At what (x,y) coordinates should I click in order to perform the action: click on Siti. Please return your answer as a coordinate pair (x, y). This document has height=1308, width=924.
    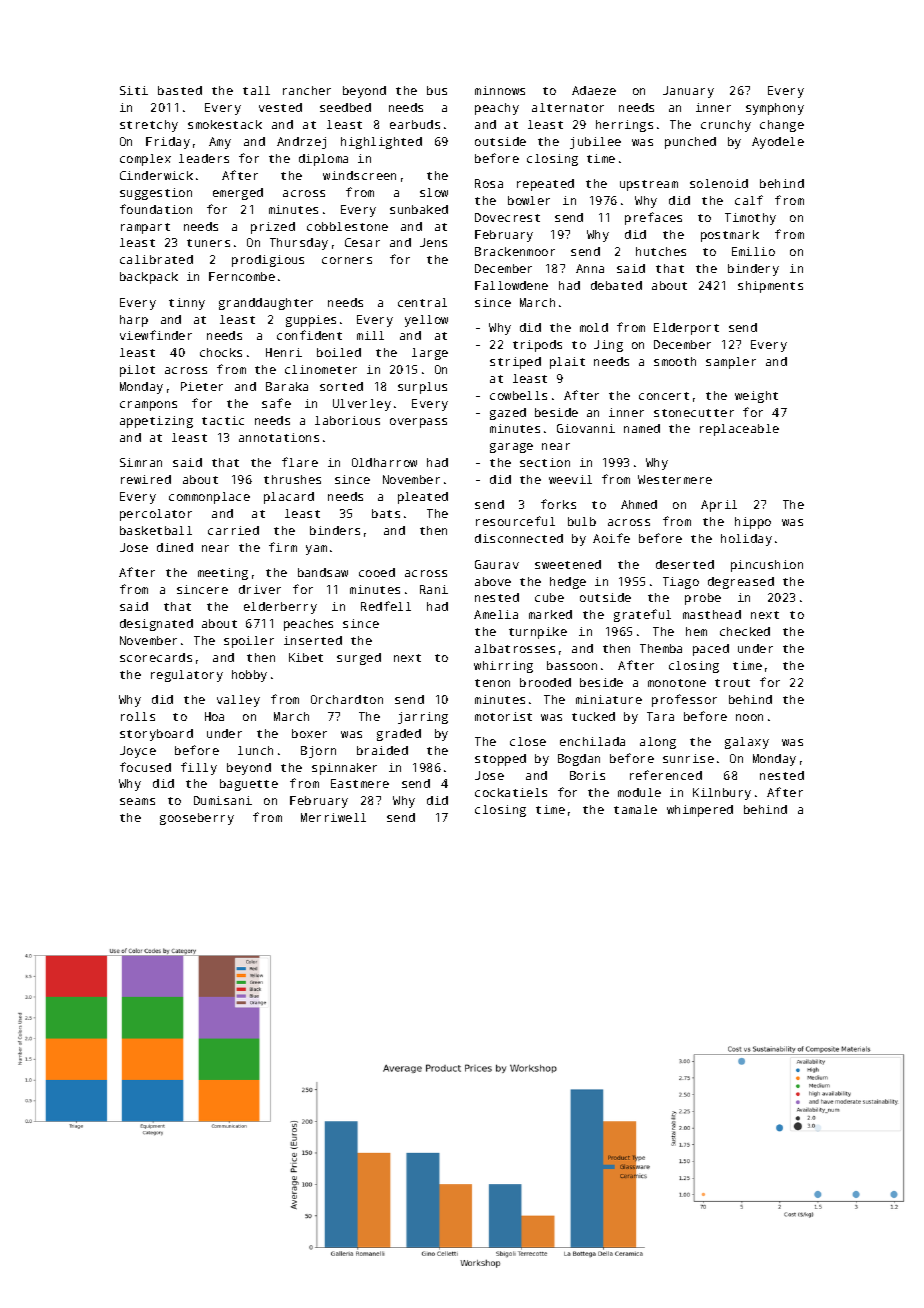
    Looking at the image, I should click on (134, 90).
